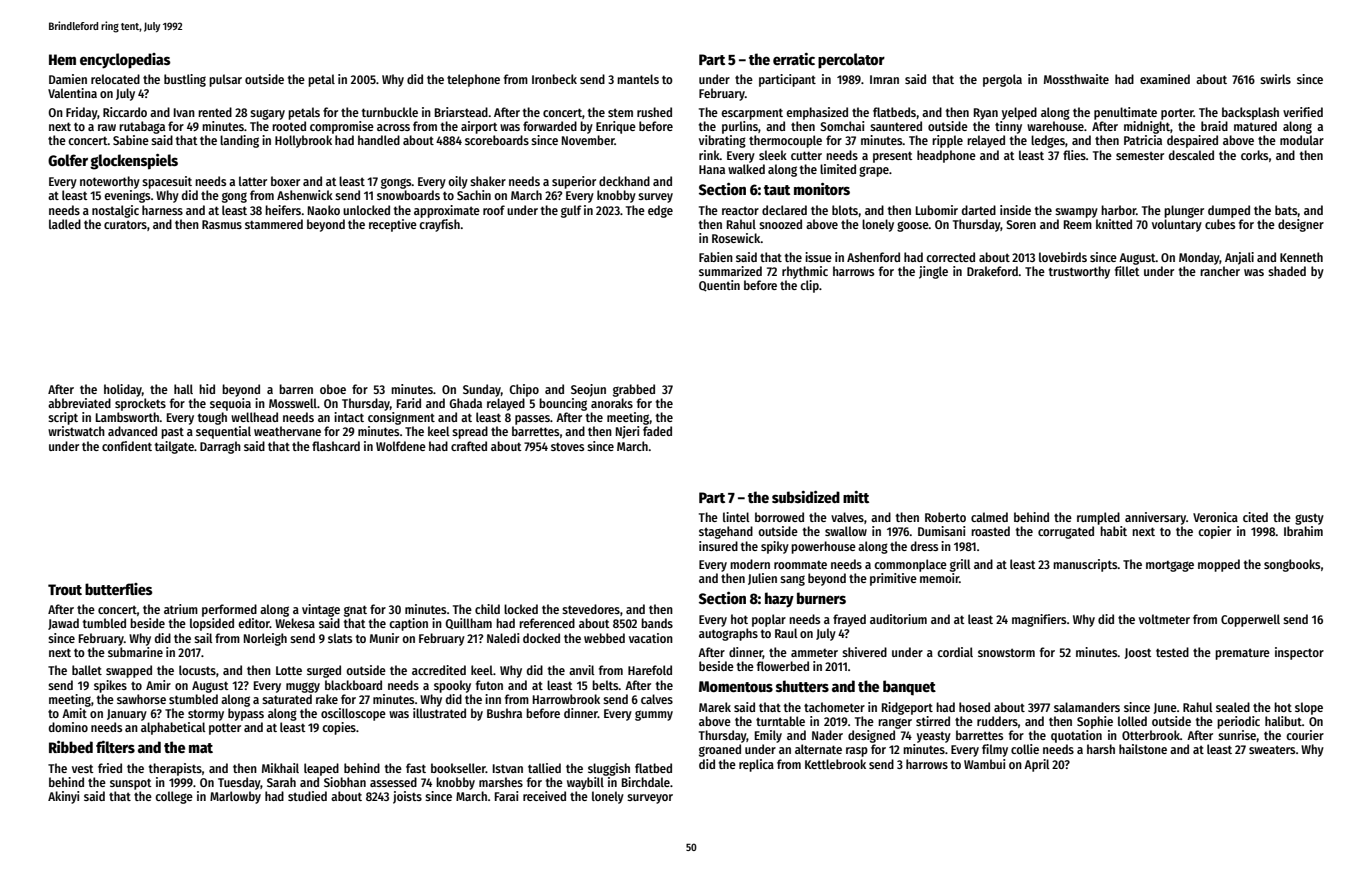  What do you see at coordinates (612, 403) in the screenshot?
I see `anoraks` at bounding box center [612, 403].
